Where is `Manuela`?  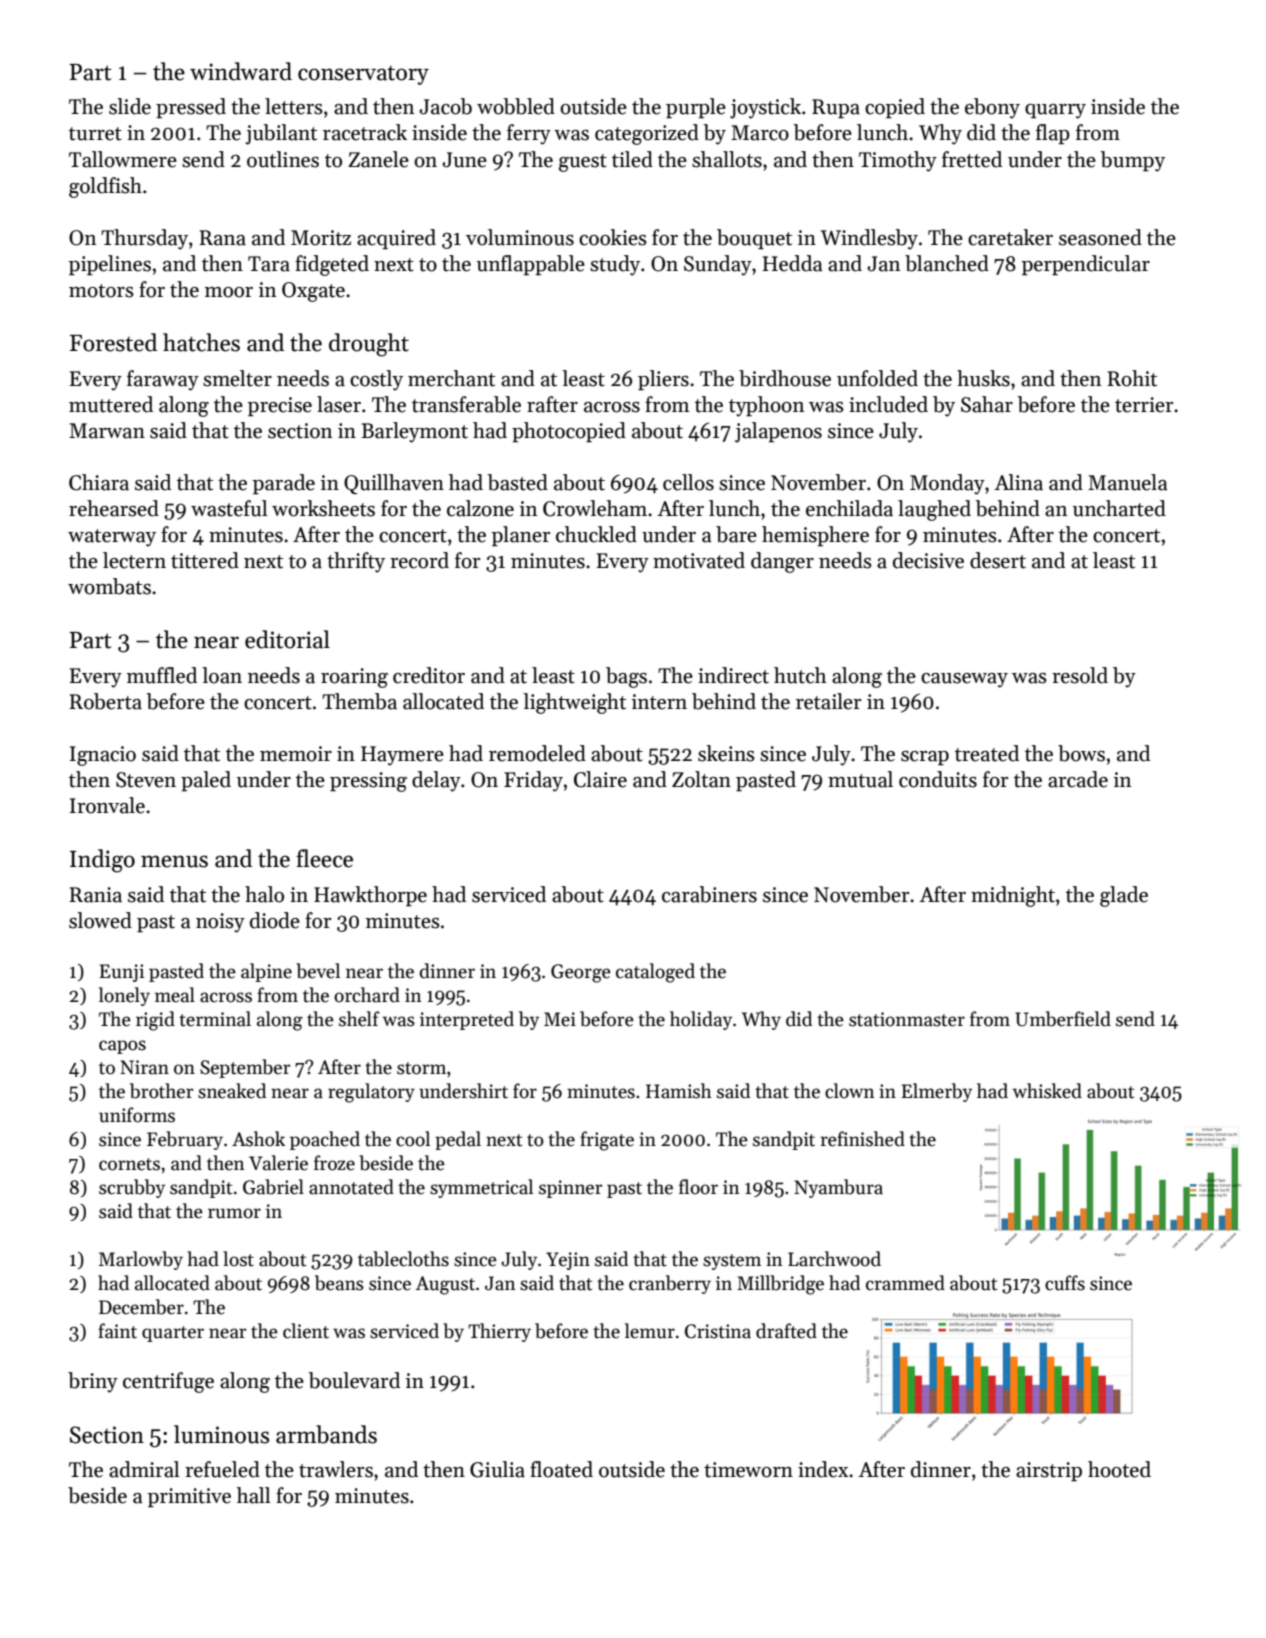 Manuela is located at coordinates (1128, 482).
